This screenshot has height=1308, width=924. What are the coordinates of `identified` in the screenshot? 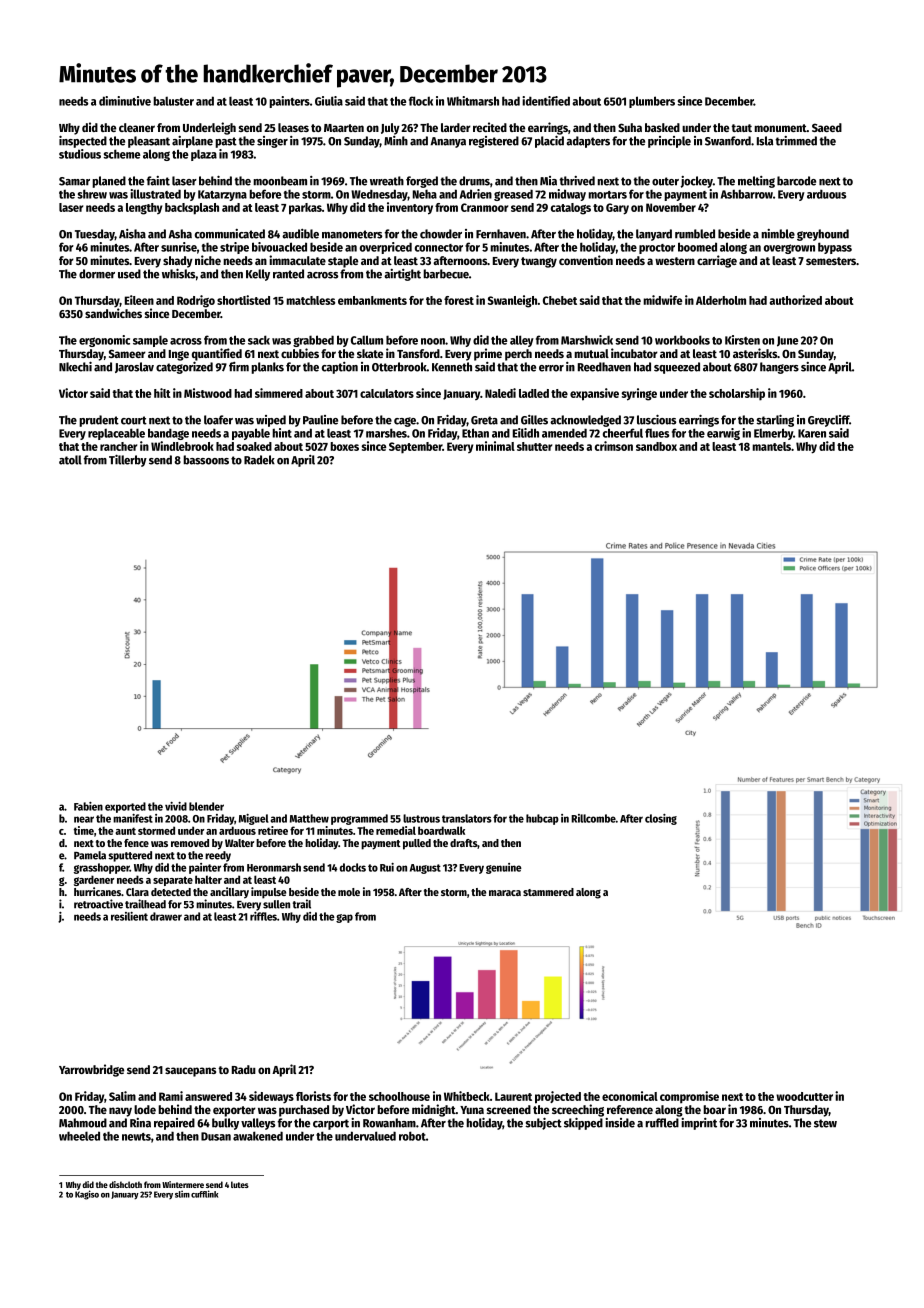 It's located at (546, 101).
